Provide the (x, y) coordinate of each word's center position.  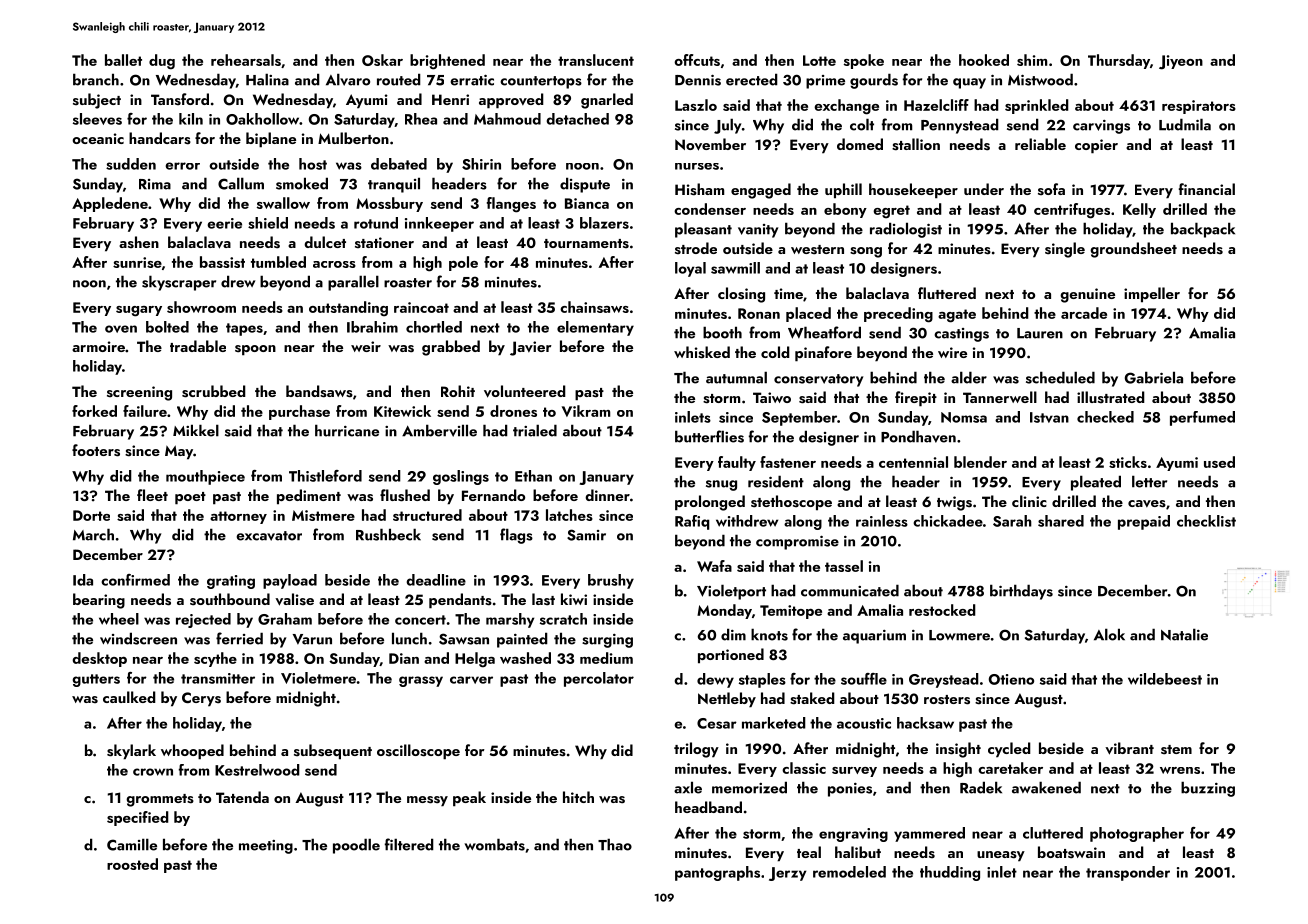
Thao (615, 844)
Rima (155, 184)
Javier (531, 348)
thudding (950, 873)
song (866, 252)
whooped (192, 752)
